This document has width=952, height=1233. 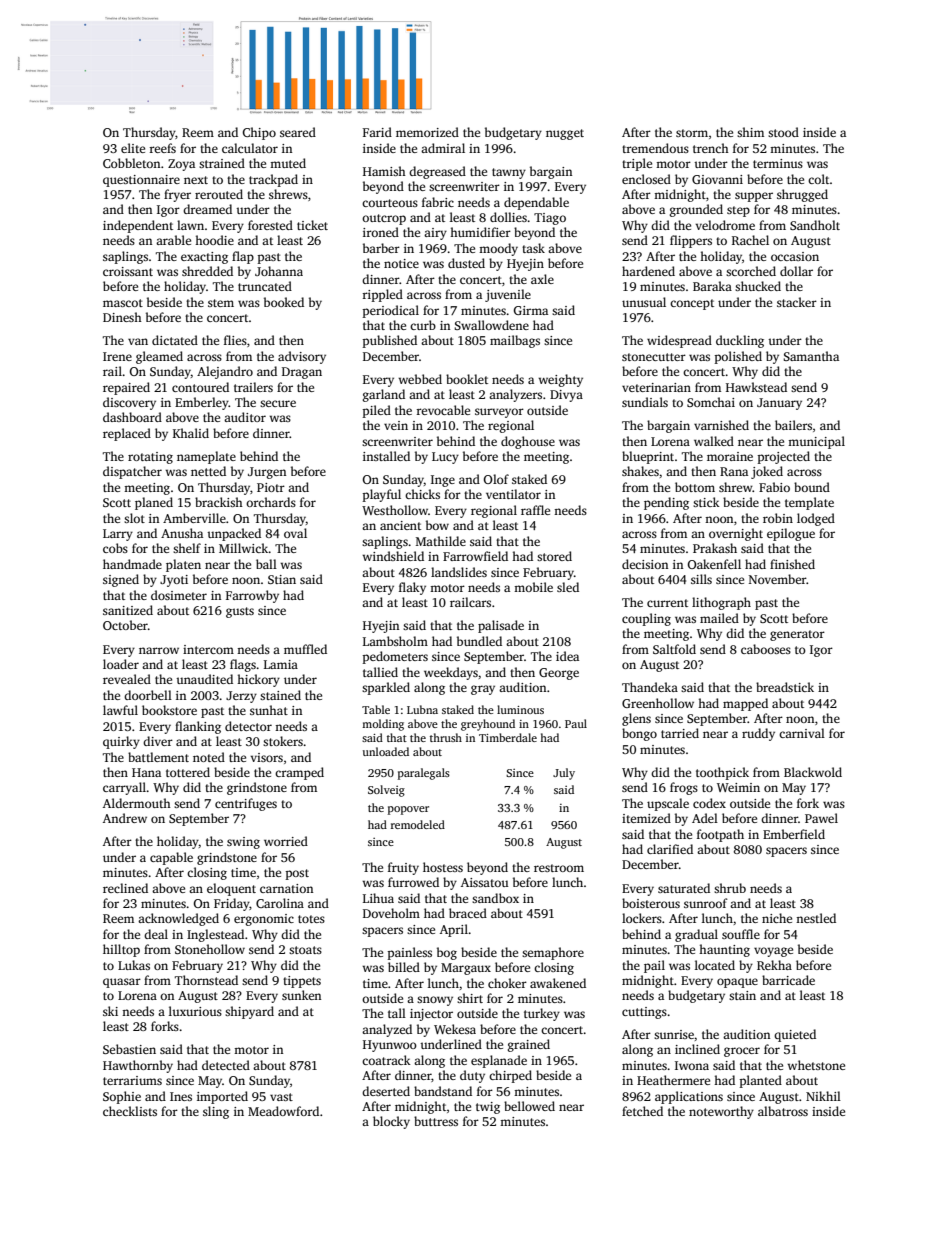 I want to click on doghouse, so click(x=528, y=442).
